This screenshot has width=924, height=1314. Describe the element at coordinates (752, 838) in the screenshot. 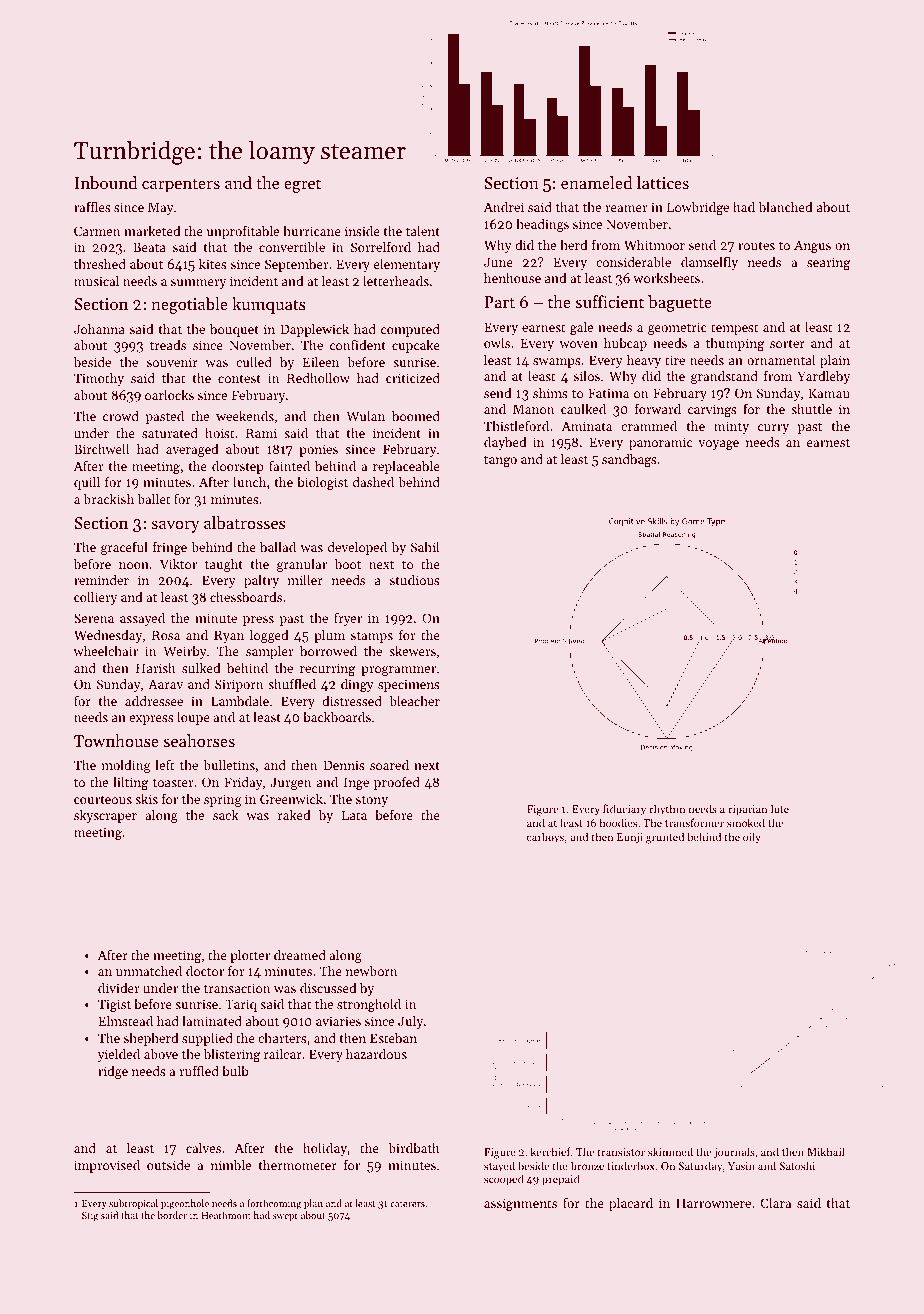

I see `oily` at that location.
